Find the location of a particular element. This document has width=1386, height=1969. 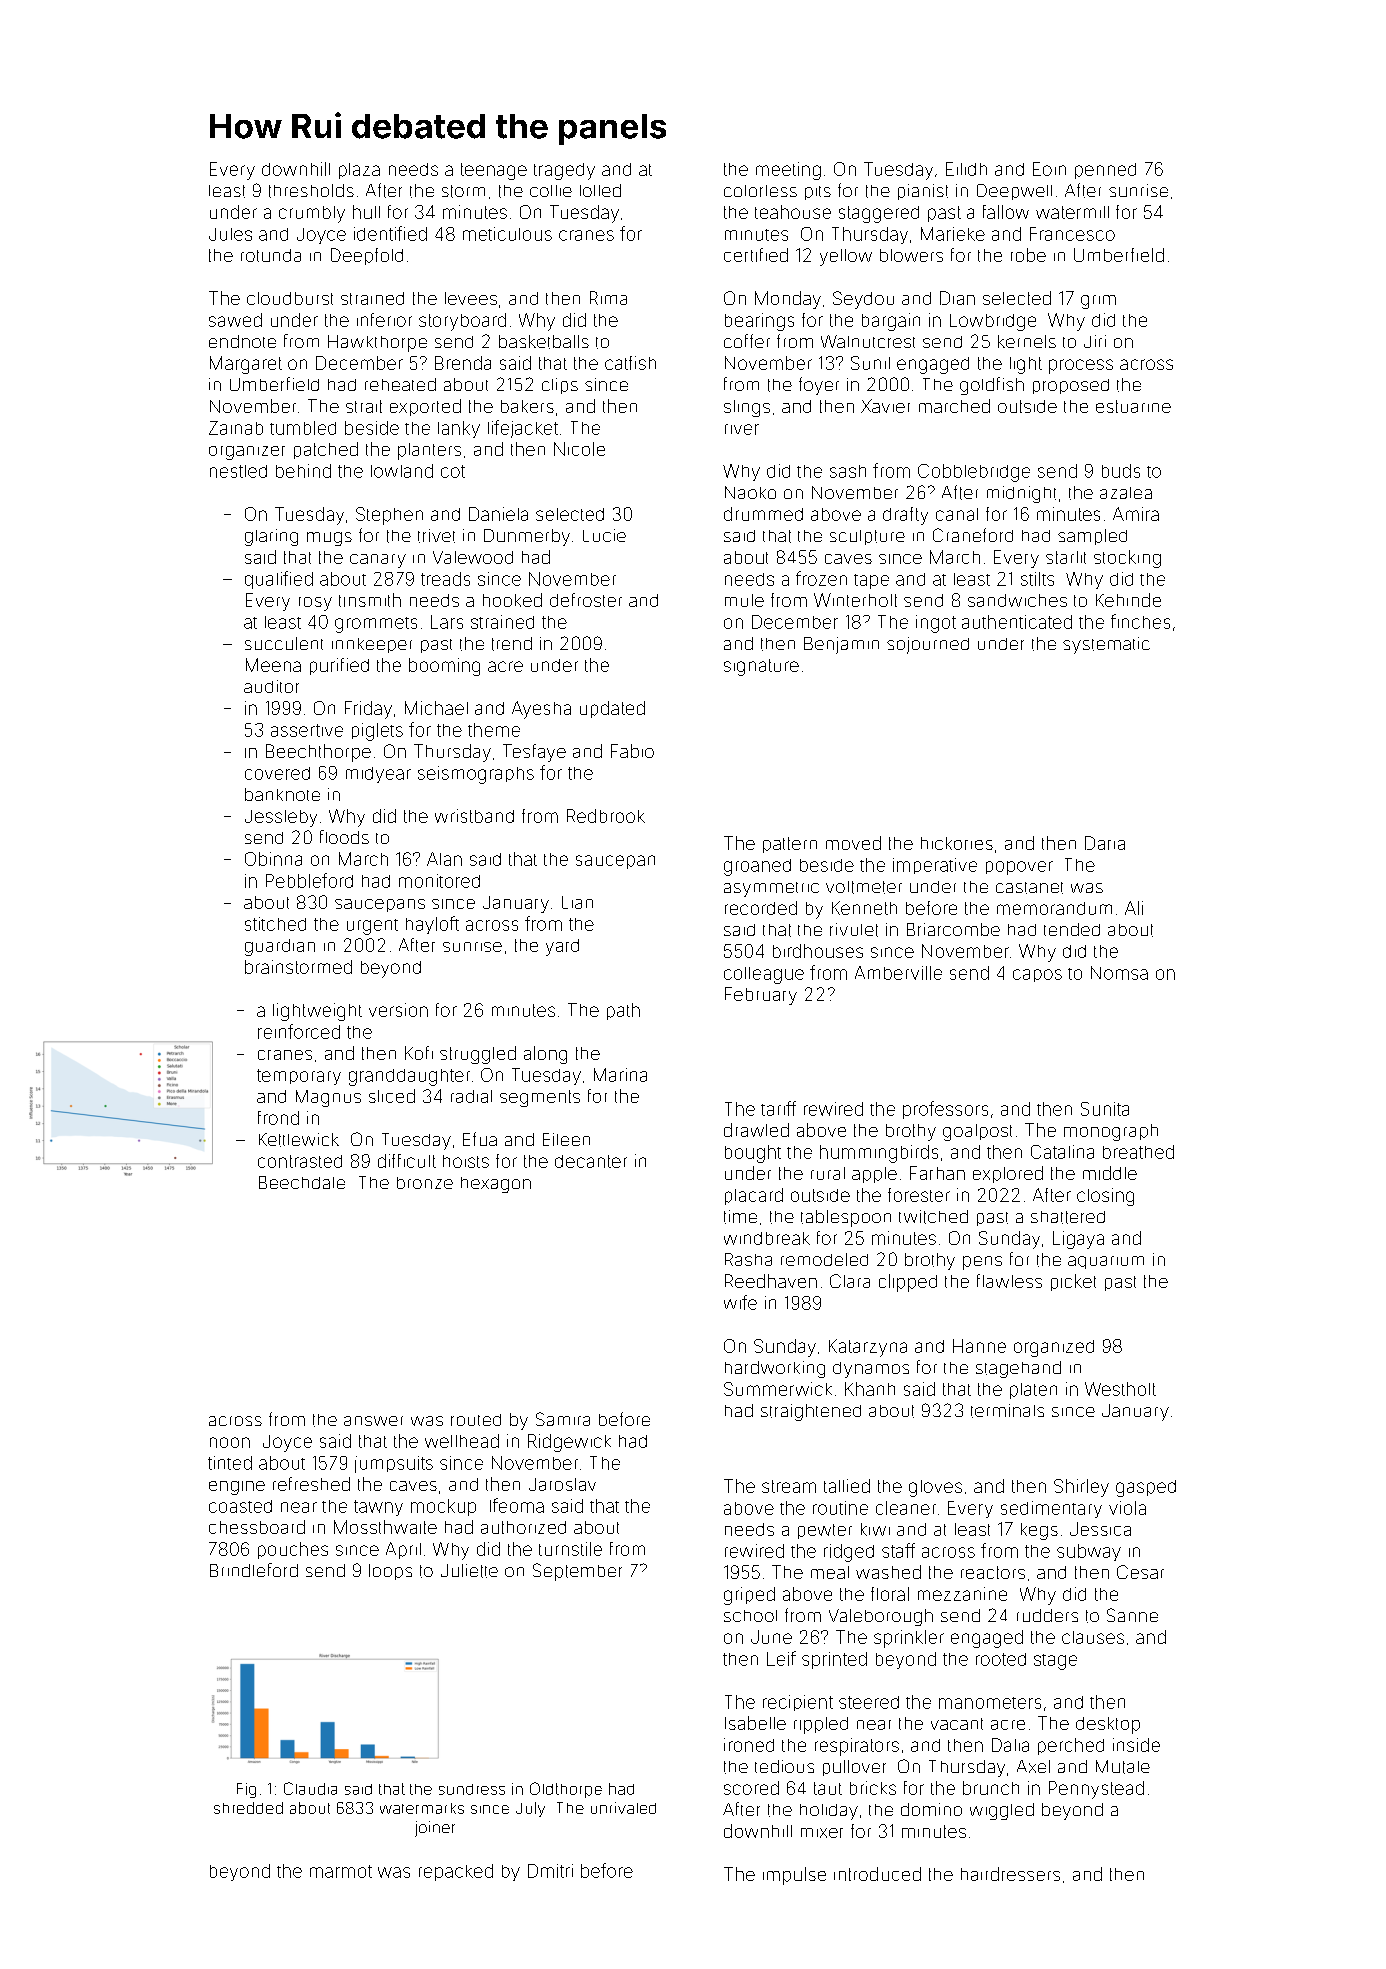

repacked is located at coordinates (456, 1872).
